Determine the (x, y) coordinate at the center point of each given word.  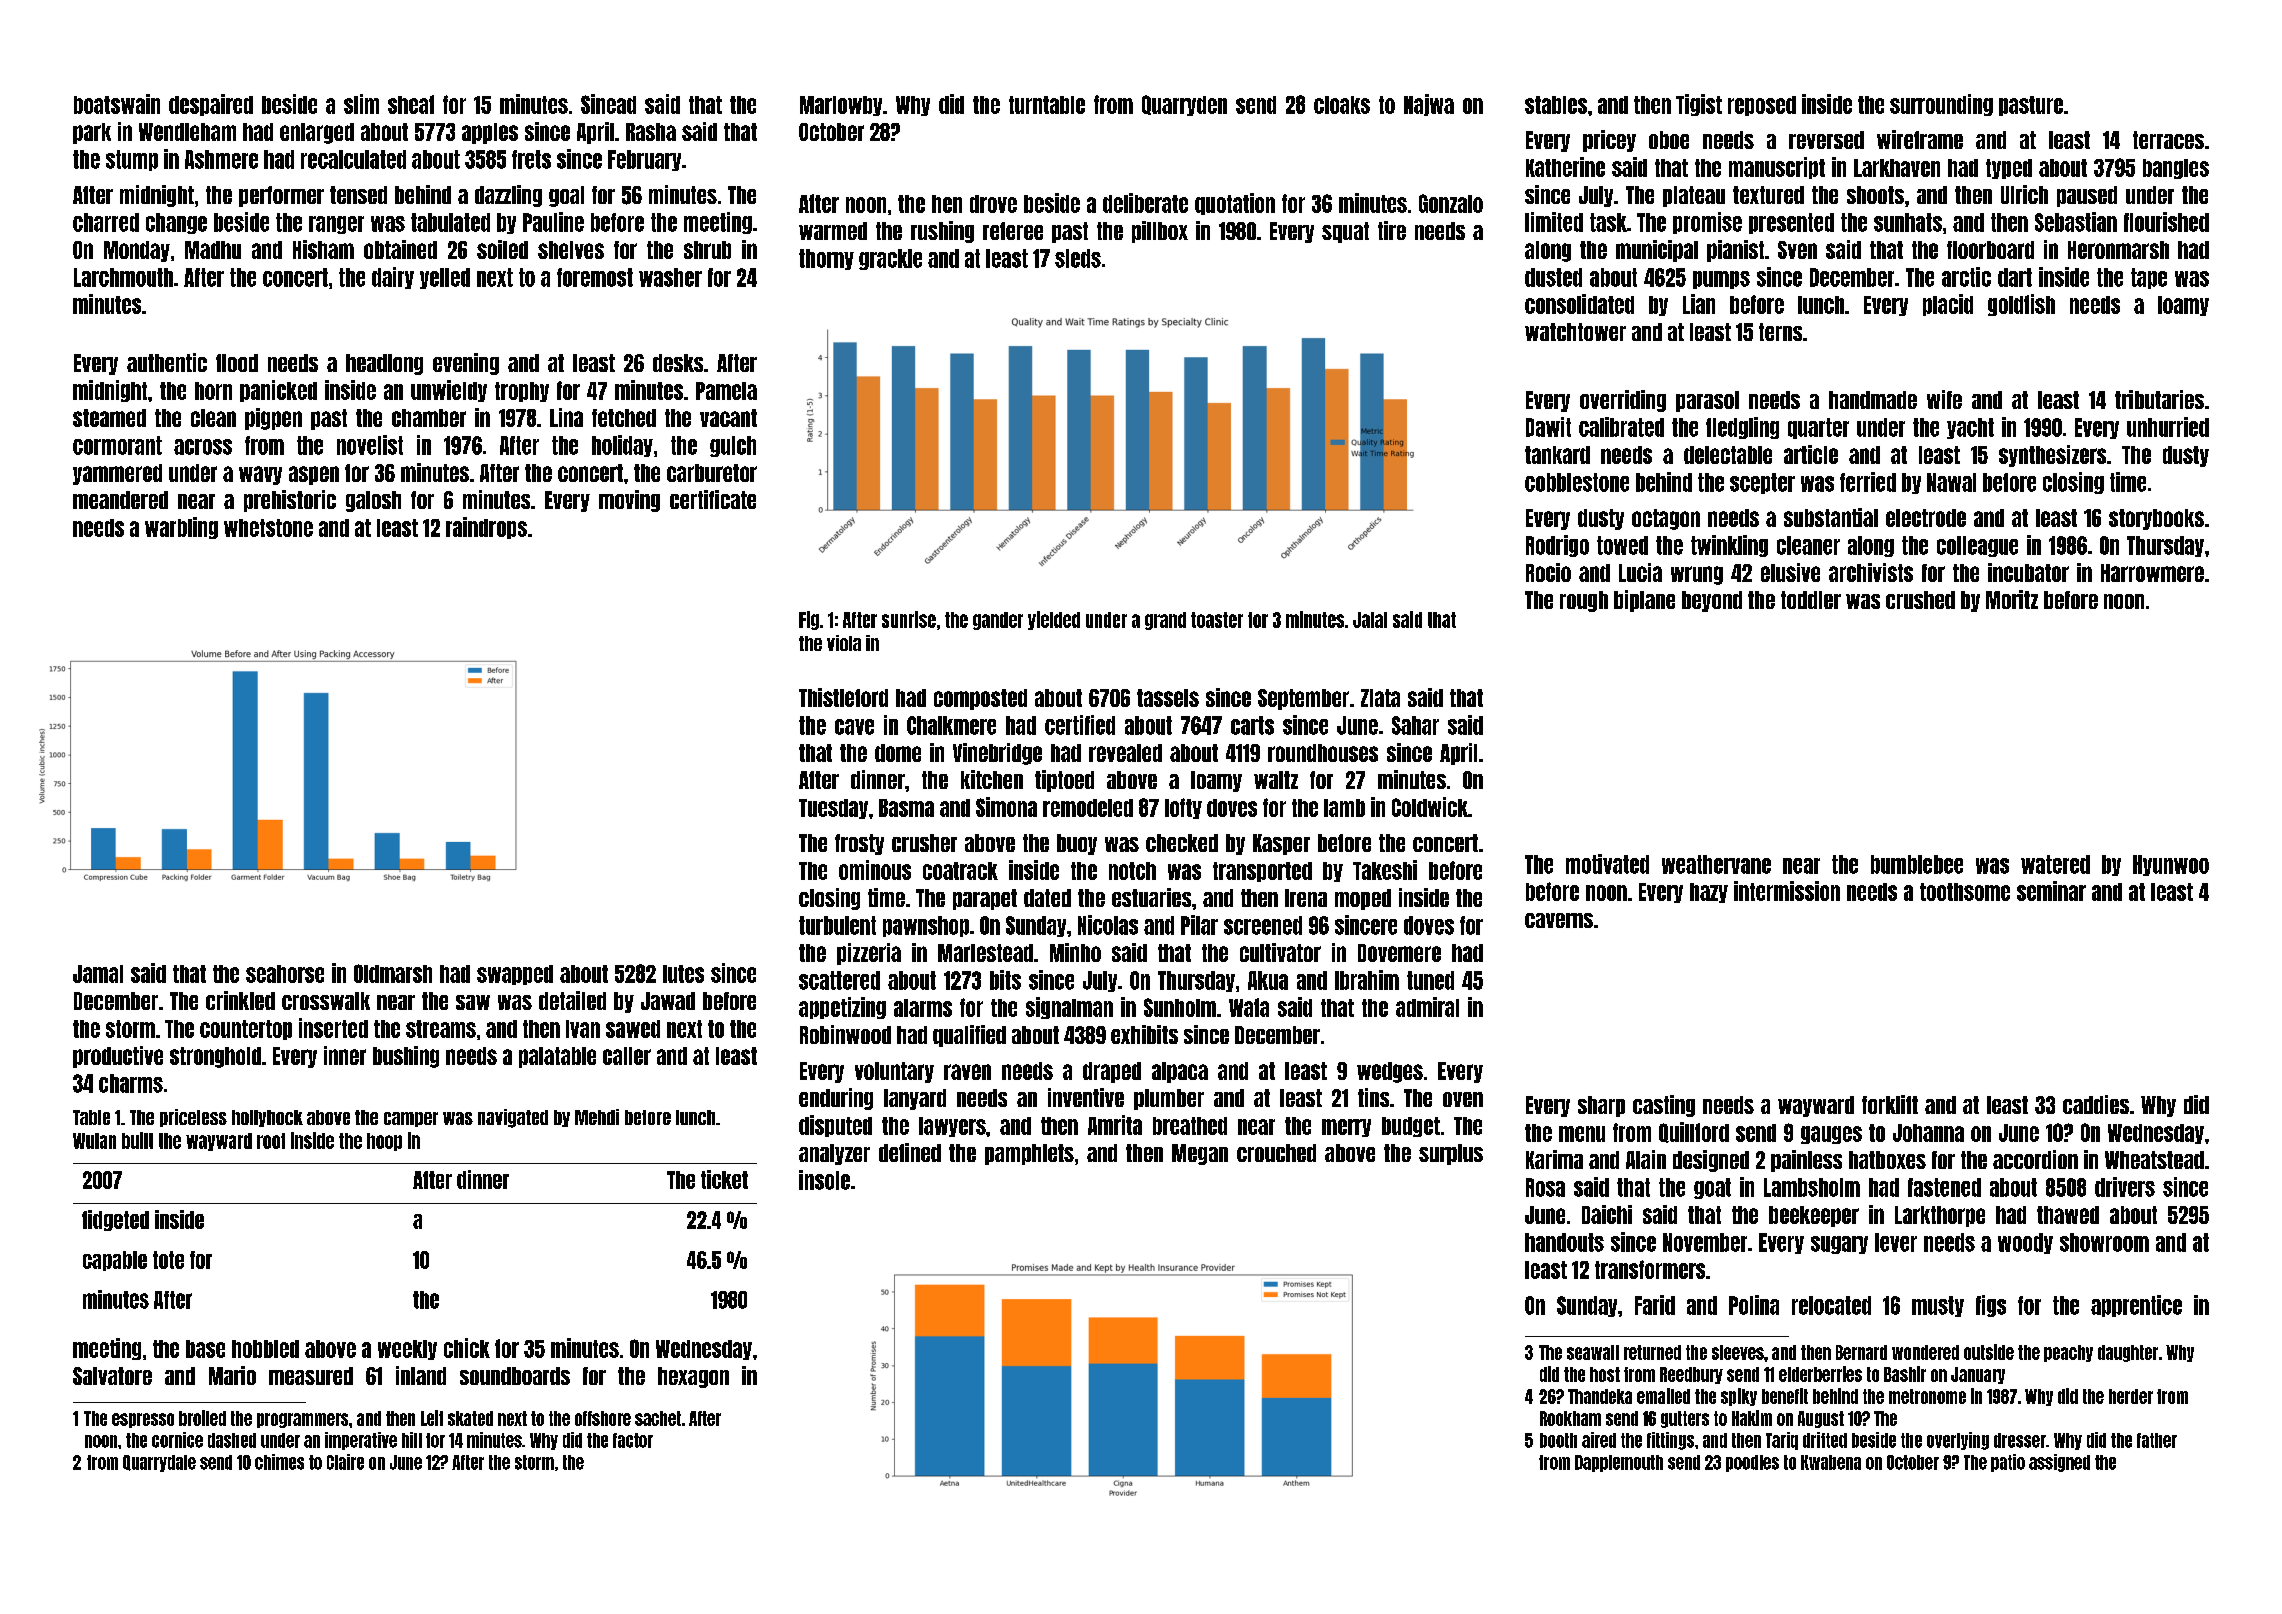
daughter (2128, 1353)
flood (237, 363)
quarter (1818, 428)
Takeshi (1385, 870)
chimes (279, 1462)
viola (844, 643)
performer (281, 196)
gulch (733, 446)
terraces (2168, 140)
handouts (1564, 1242)
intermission (1787, 891)
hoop (384, 1142)
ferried (1868, 482)
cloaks (1342, 105)
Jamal (98, 974)
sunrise (909, 619)
